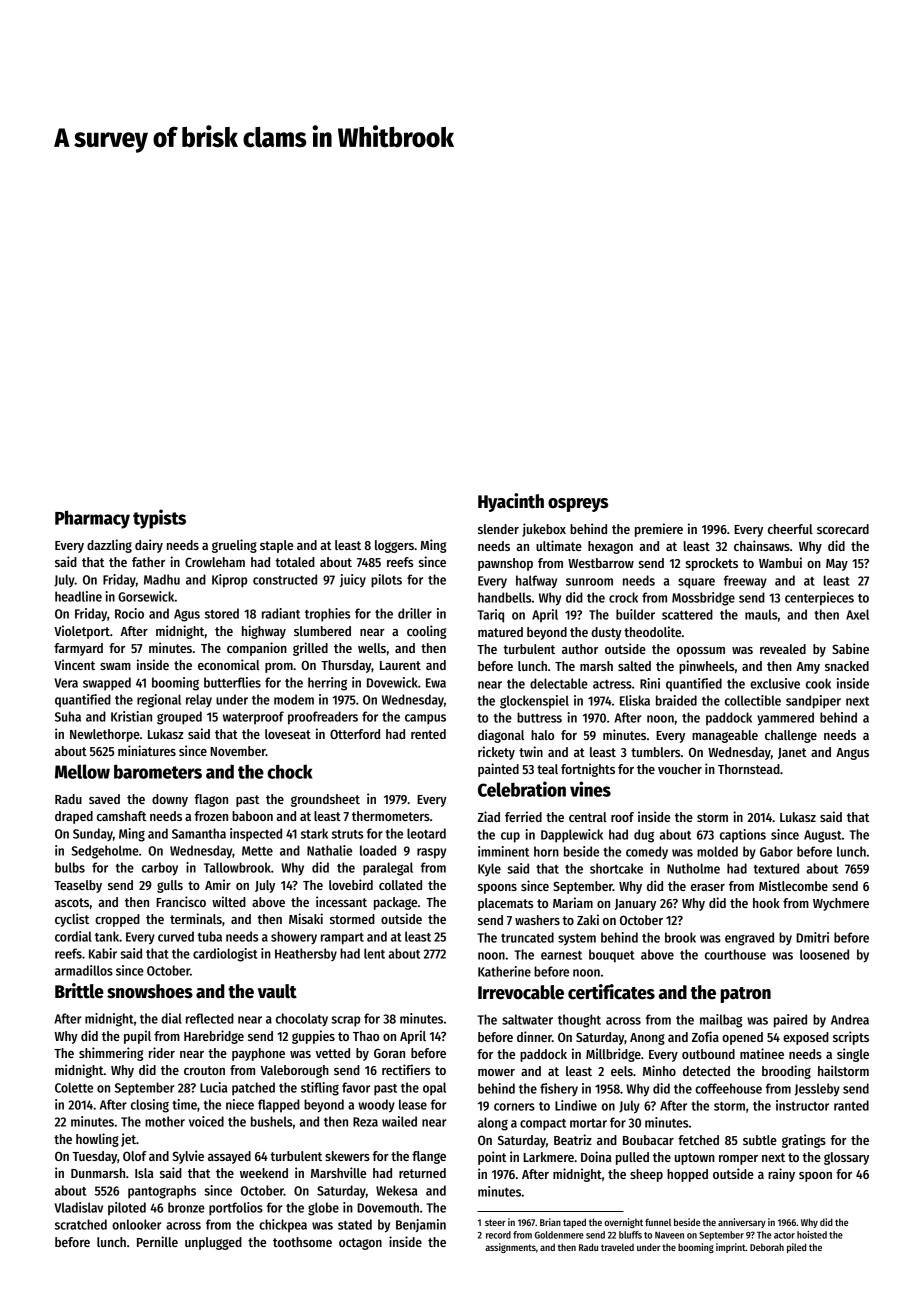 The image size is (924, 1308). I want to click on Brian, so click(550, 1222).
